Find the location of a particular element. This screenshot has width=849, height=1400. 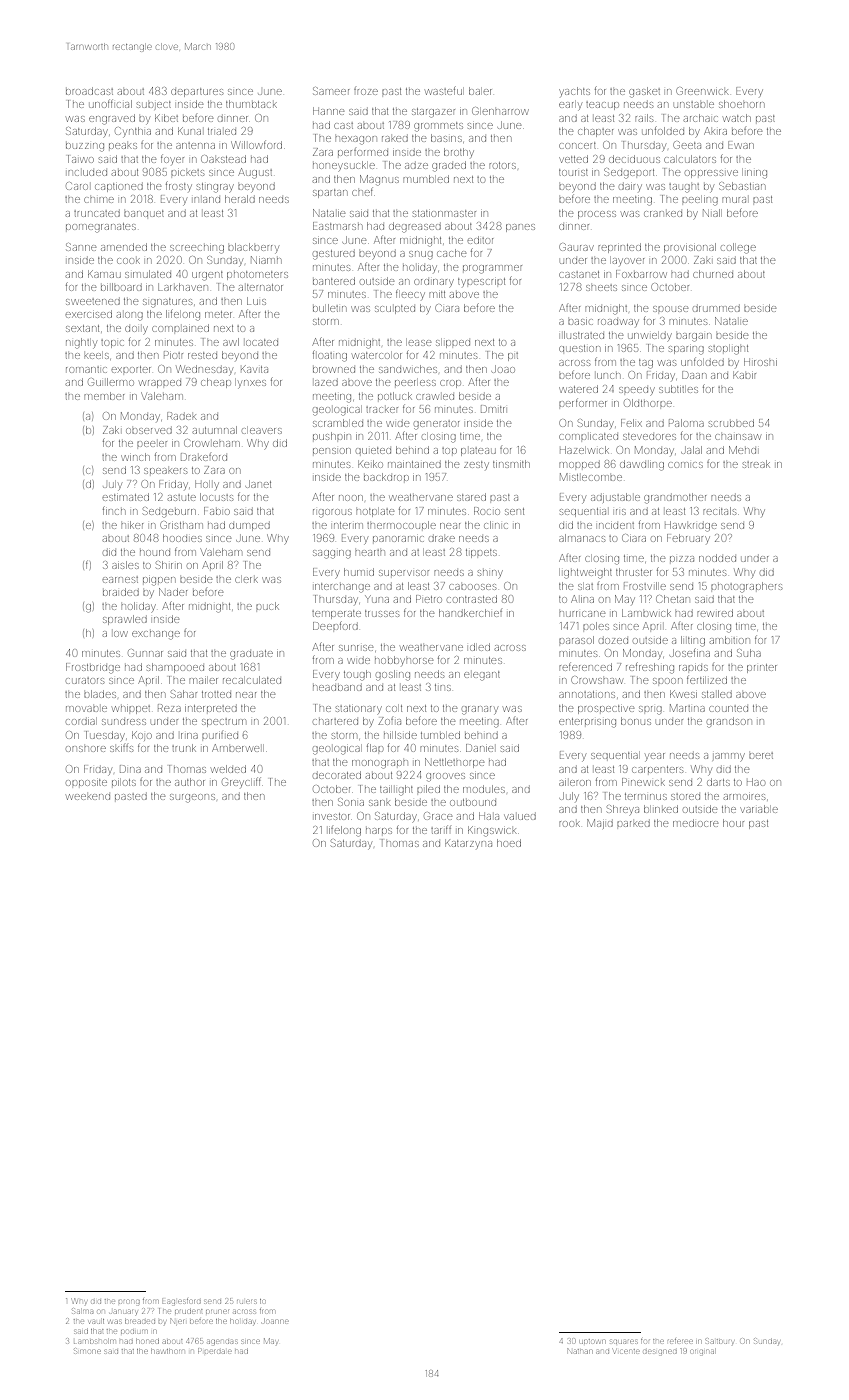

Greenwick is located at coordinates (703, 91).
